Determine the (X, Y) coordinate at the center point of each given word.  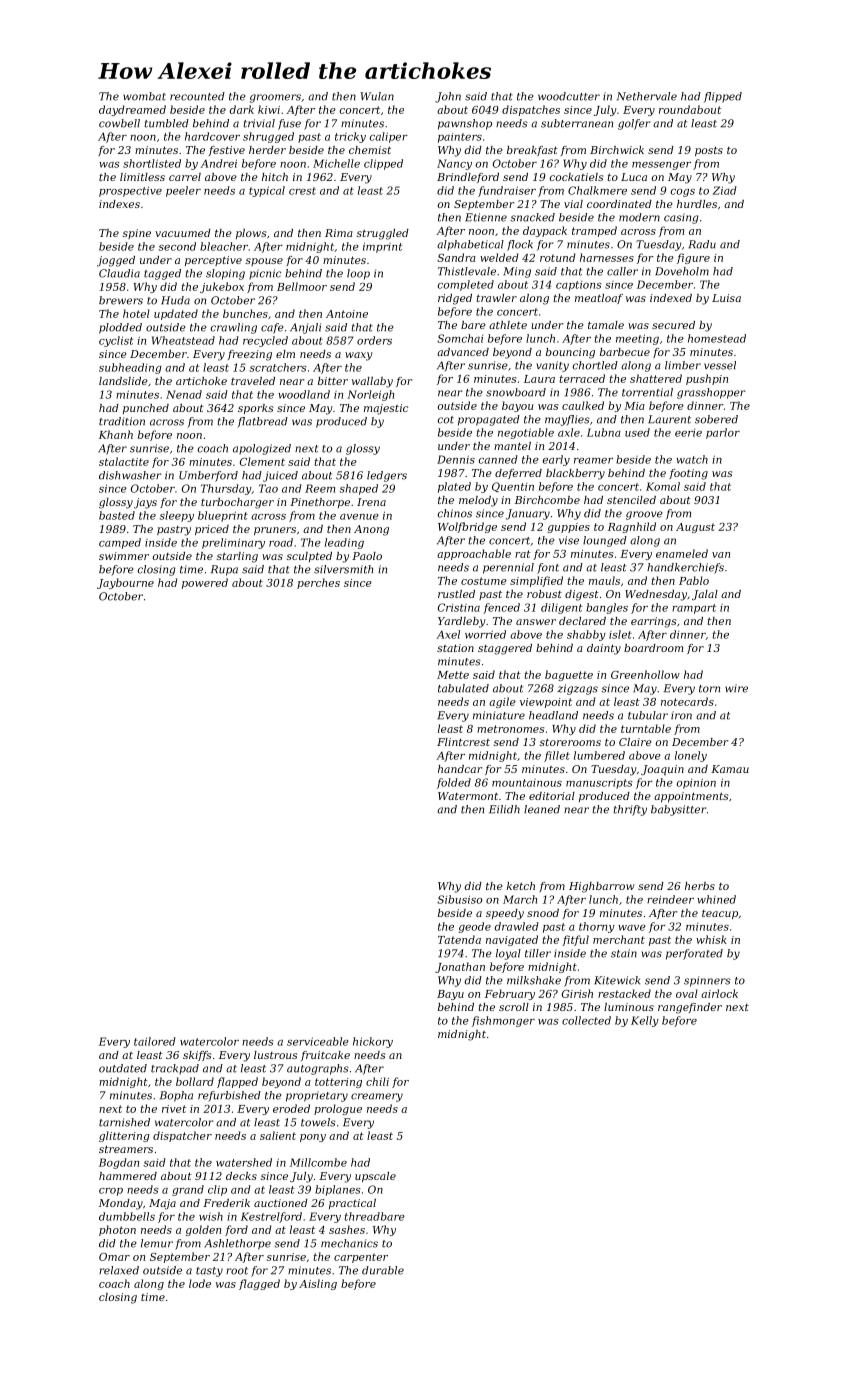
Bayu (450, 995)
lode (200, 1283)
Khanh (116, 434)
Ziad (725, 190)
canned (498, 459)
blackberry (575, 474)
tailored (155, 1041)
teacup (720, 914)
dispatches (531, 110)
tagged (162, 274)
